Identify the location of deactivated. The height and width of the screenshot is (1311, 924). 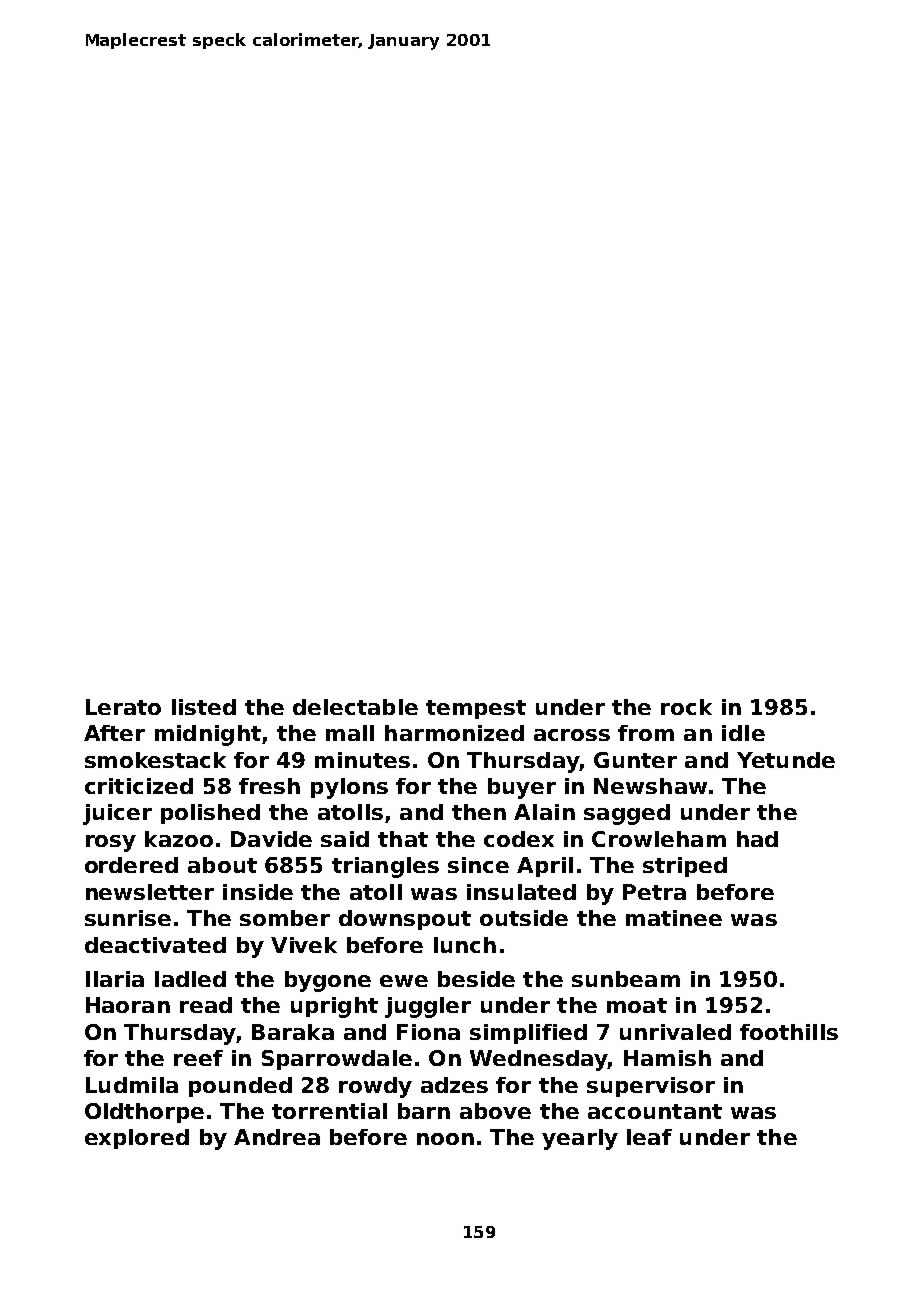
(155, 945).
